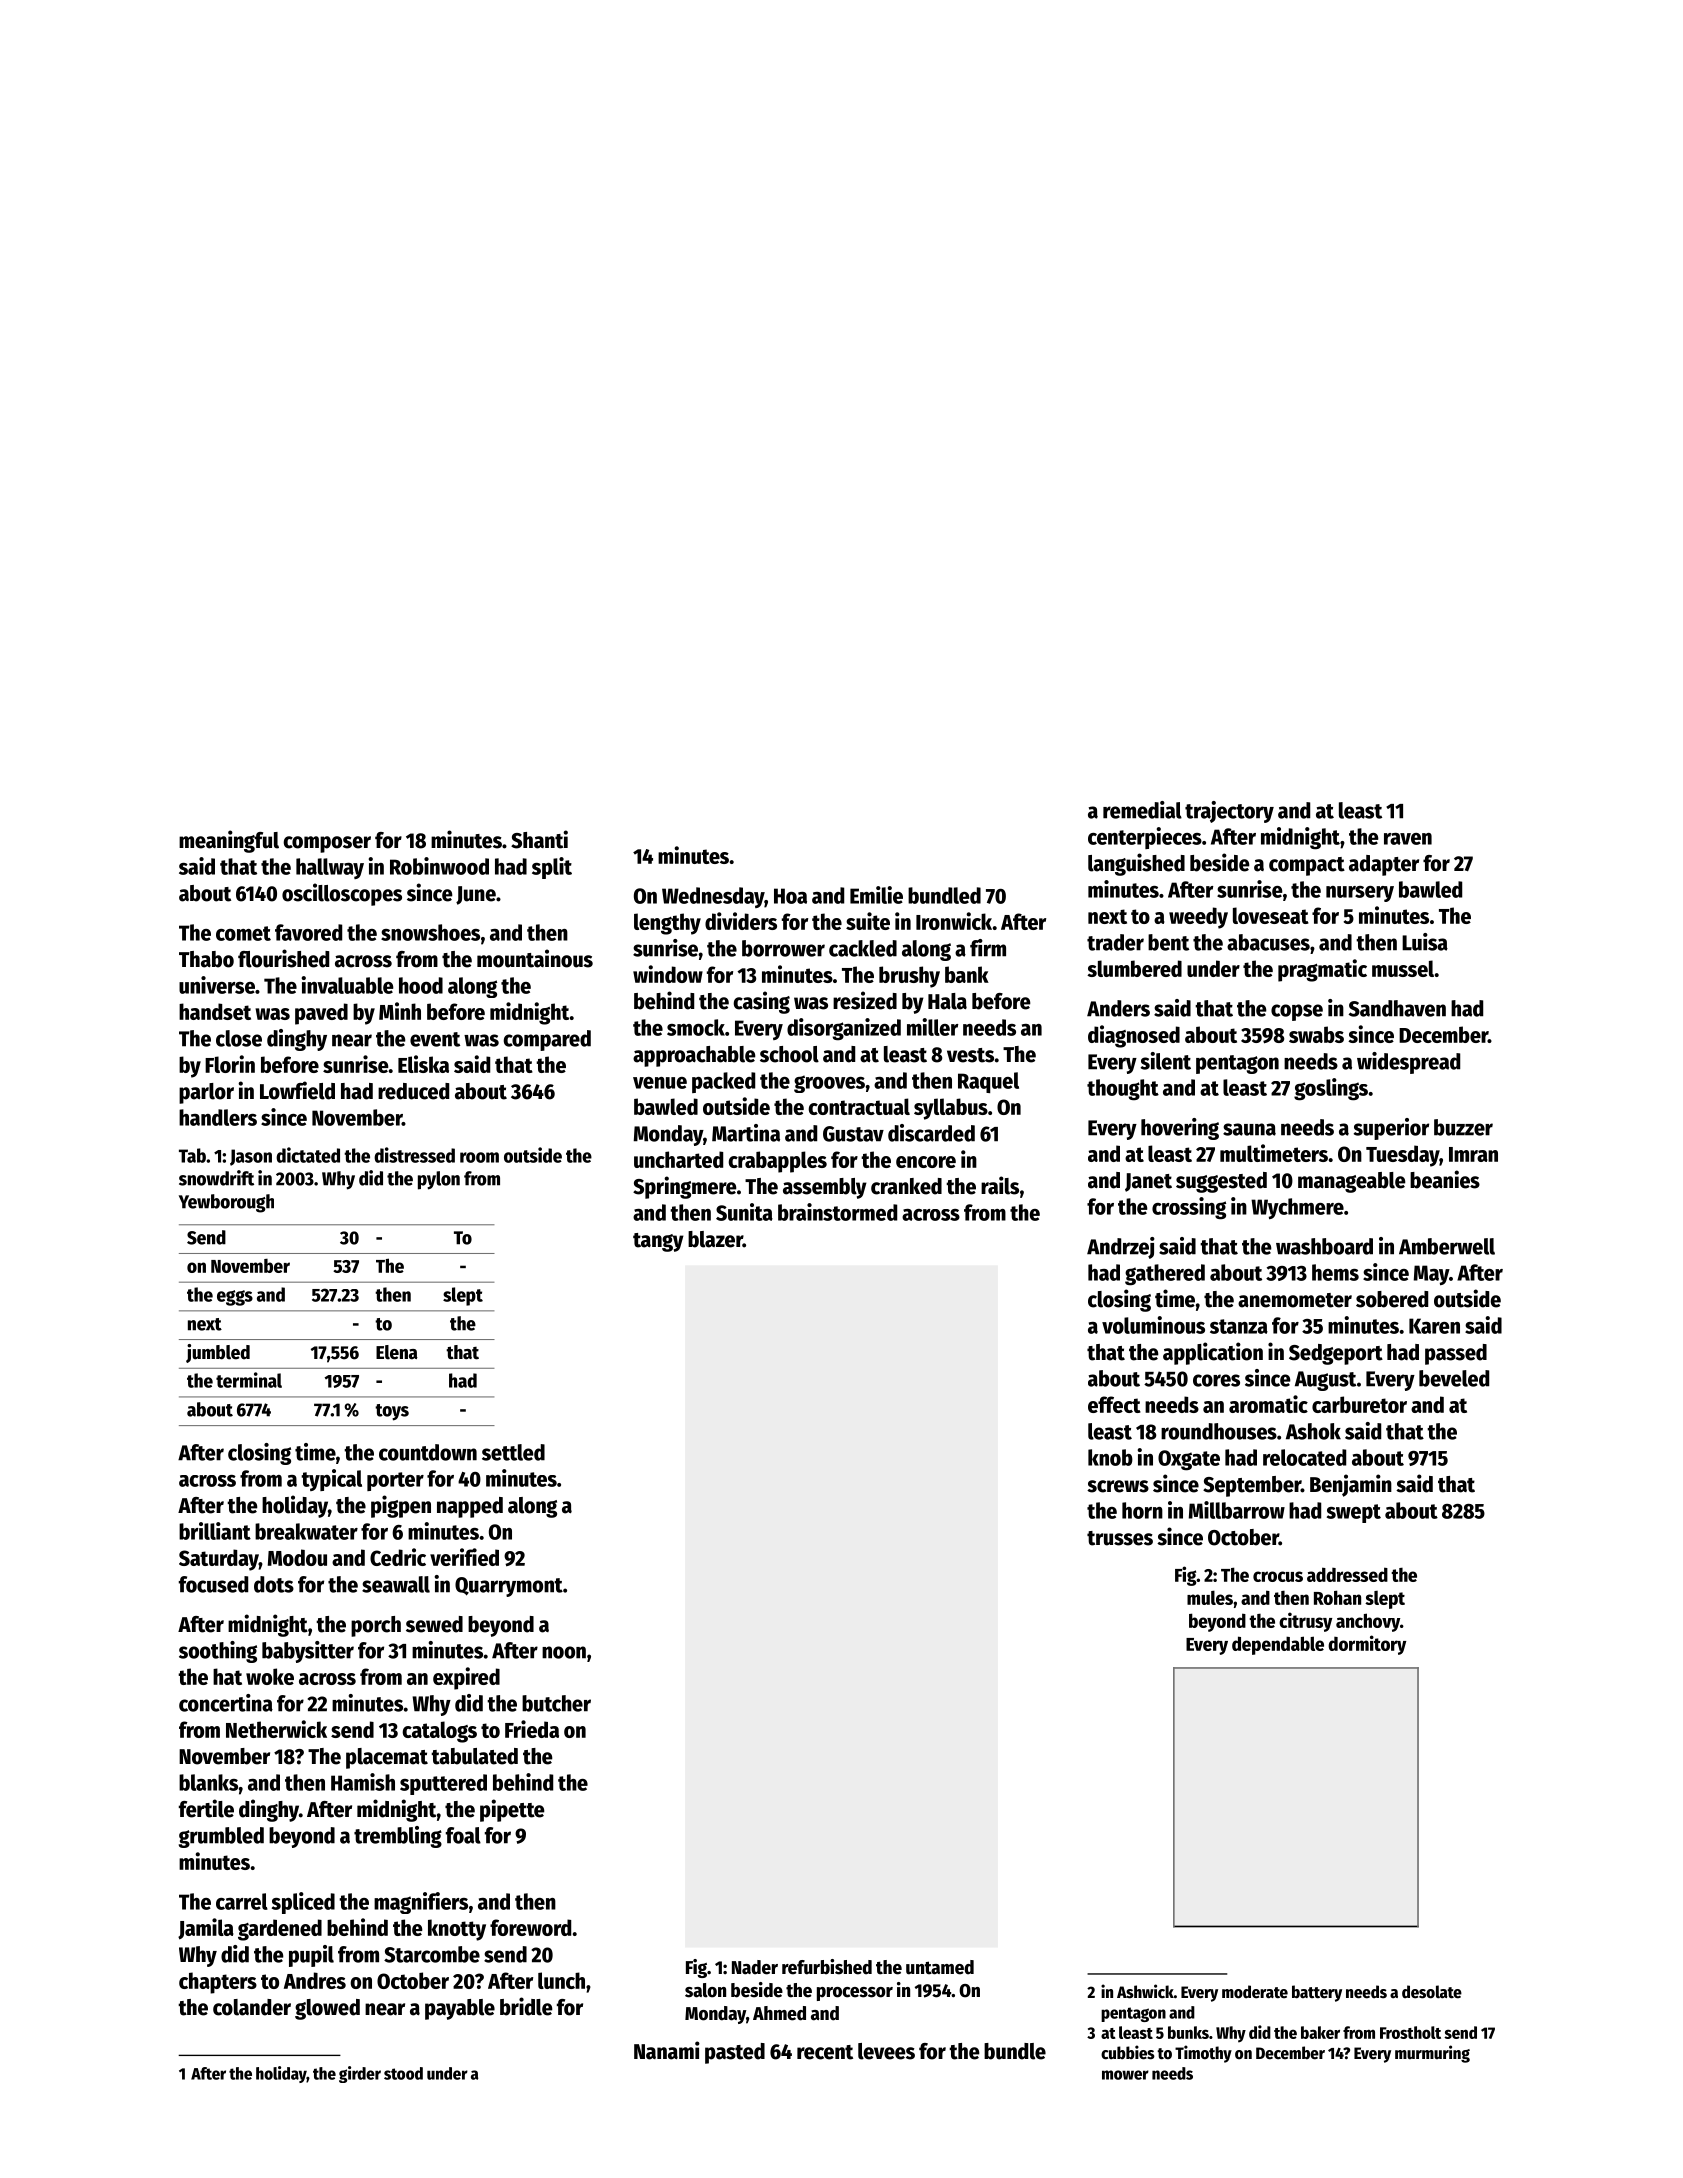 The image size is (1683, 2178). I want to click on parlor, so click(206, 1093).
